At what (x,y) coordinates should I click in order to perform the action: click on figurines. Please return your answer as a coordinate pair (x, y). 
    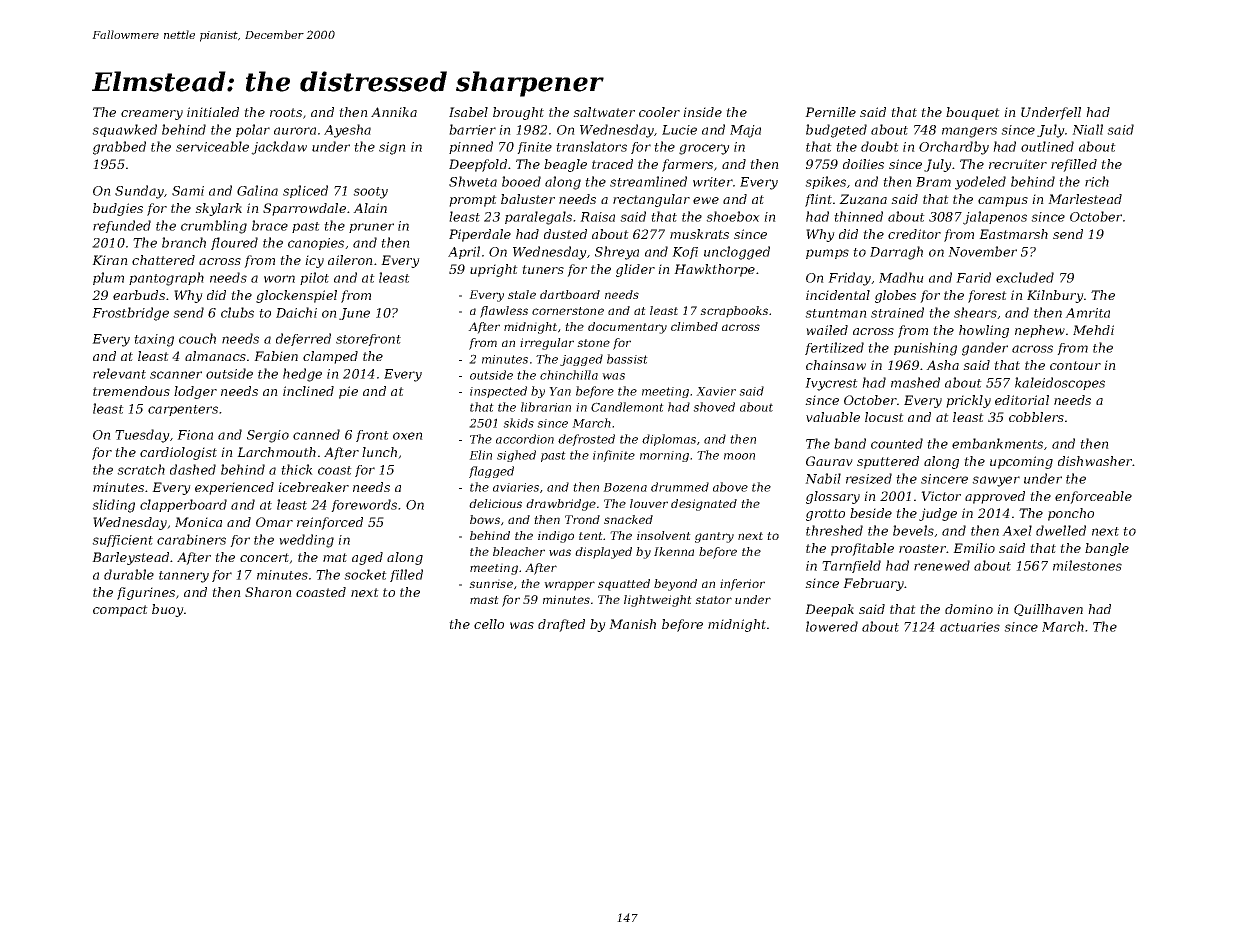
    Looking at the image, I should click on (146, 593).
